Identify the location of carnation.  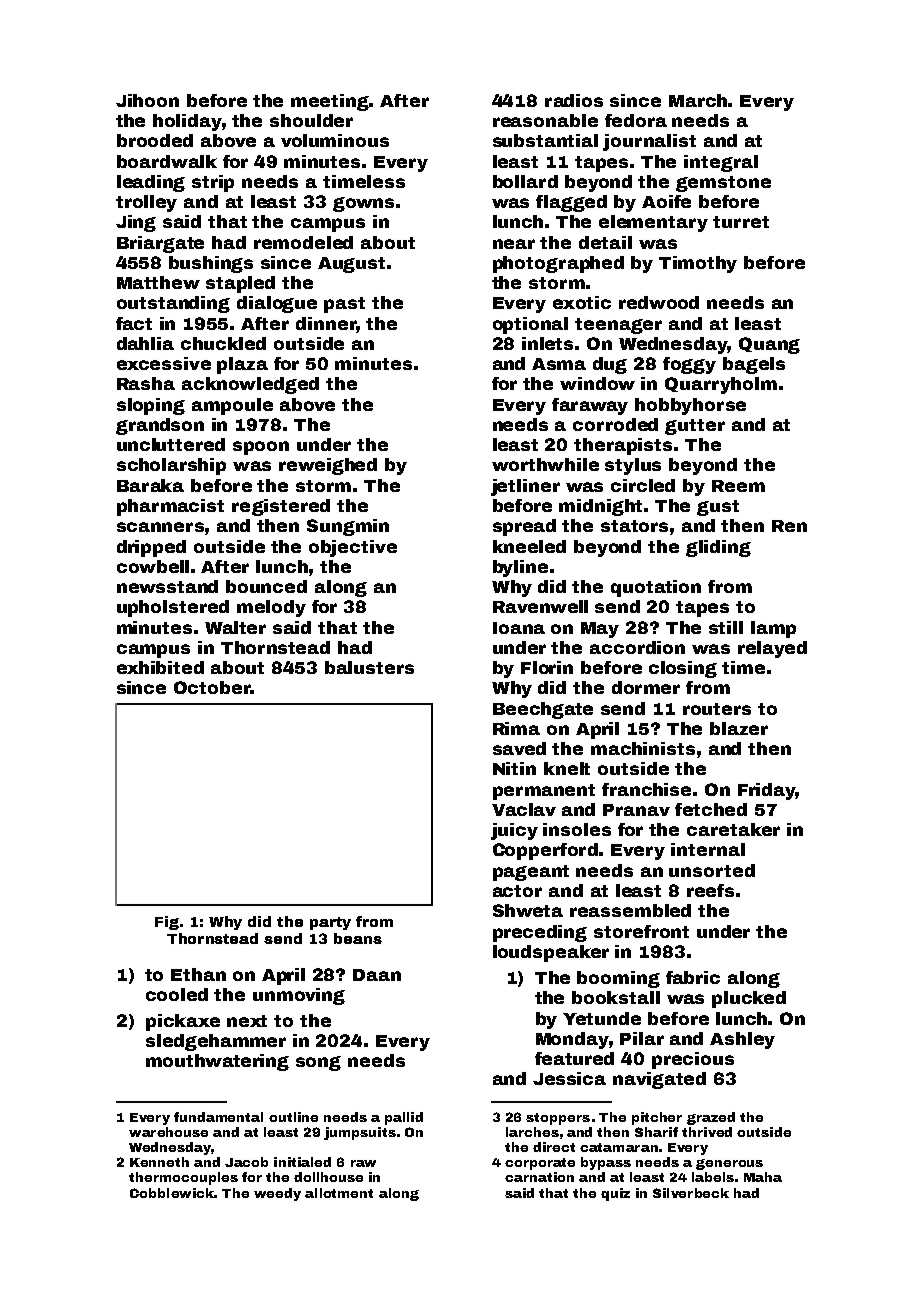
(539, 1177).
